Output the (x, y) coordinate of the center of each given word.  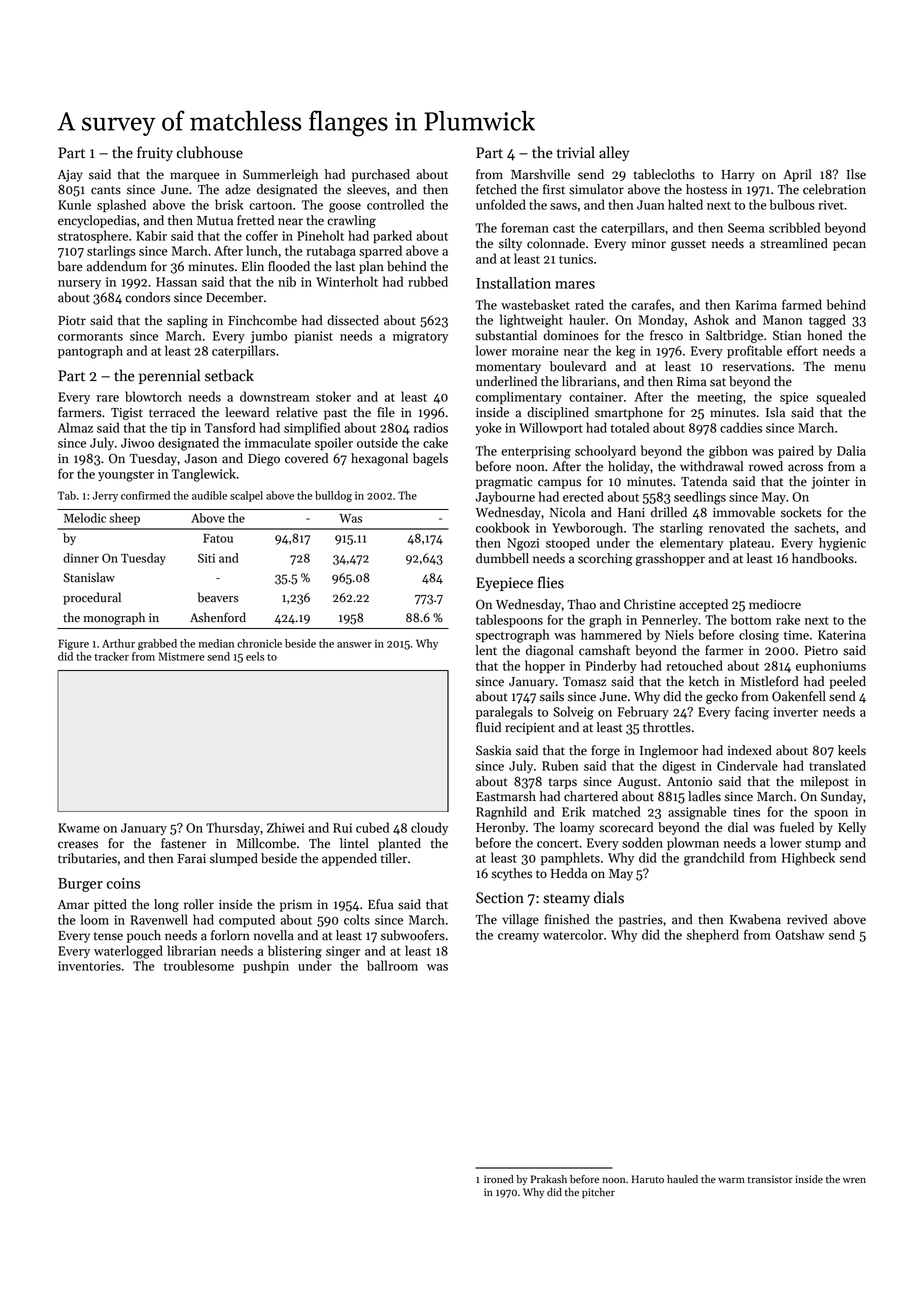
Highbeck (808, 859)
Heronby (500, 828)
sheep (124, 519)
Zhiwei (285, 827)
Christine (650, 604)
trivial (576, 152)
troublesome (199, 965)
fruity (155, 153)
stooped (568, 543)
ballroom (392, 965)
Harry (738, 176)
